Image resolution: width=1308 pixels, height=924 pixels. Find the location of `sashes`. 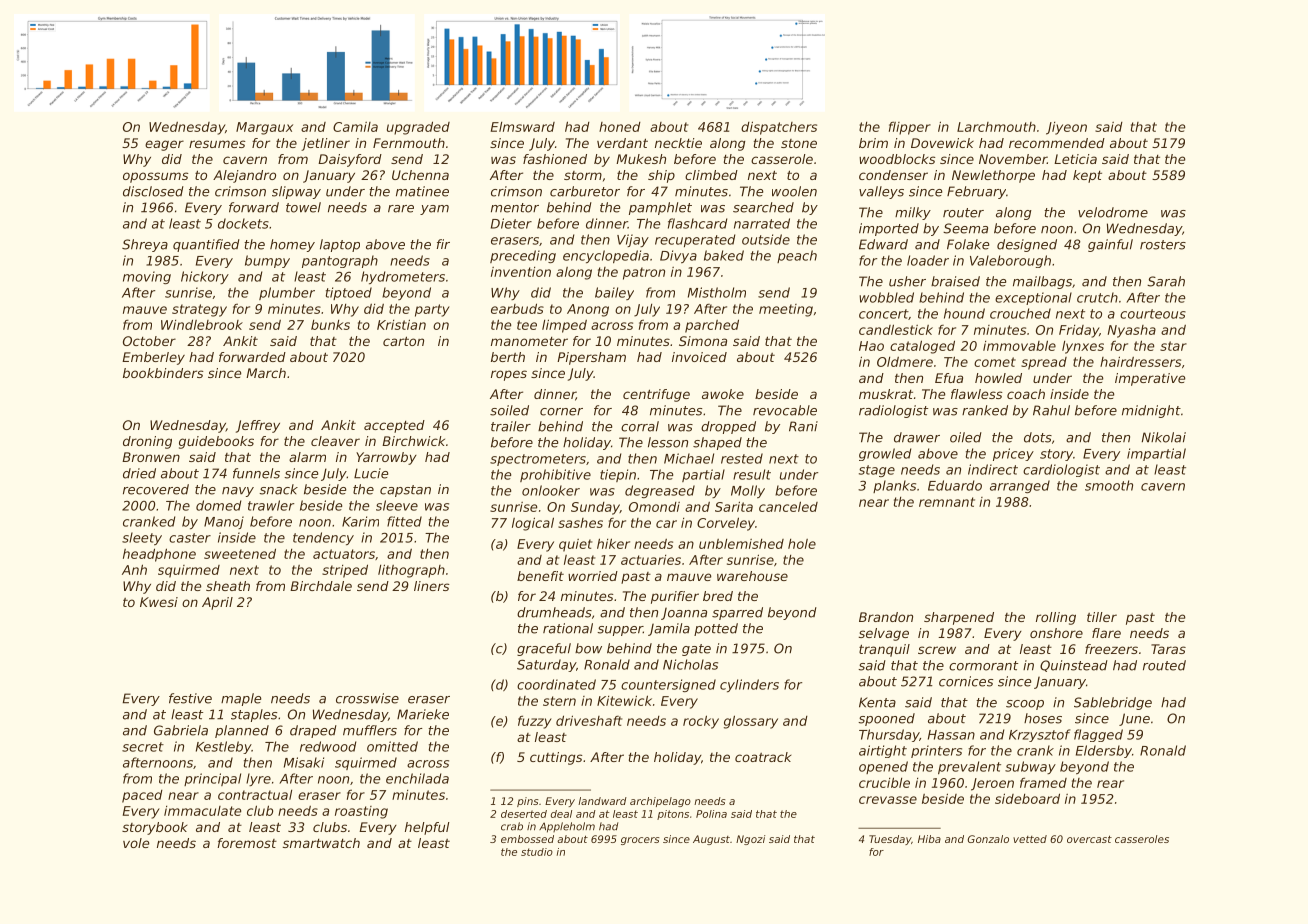

sashes is located at coordinates (580, 523).
